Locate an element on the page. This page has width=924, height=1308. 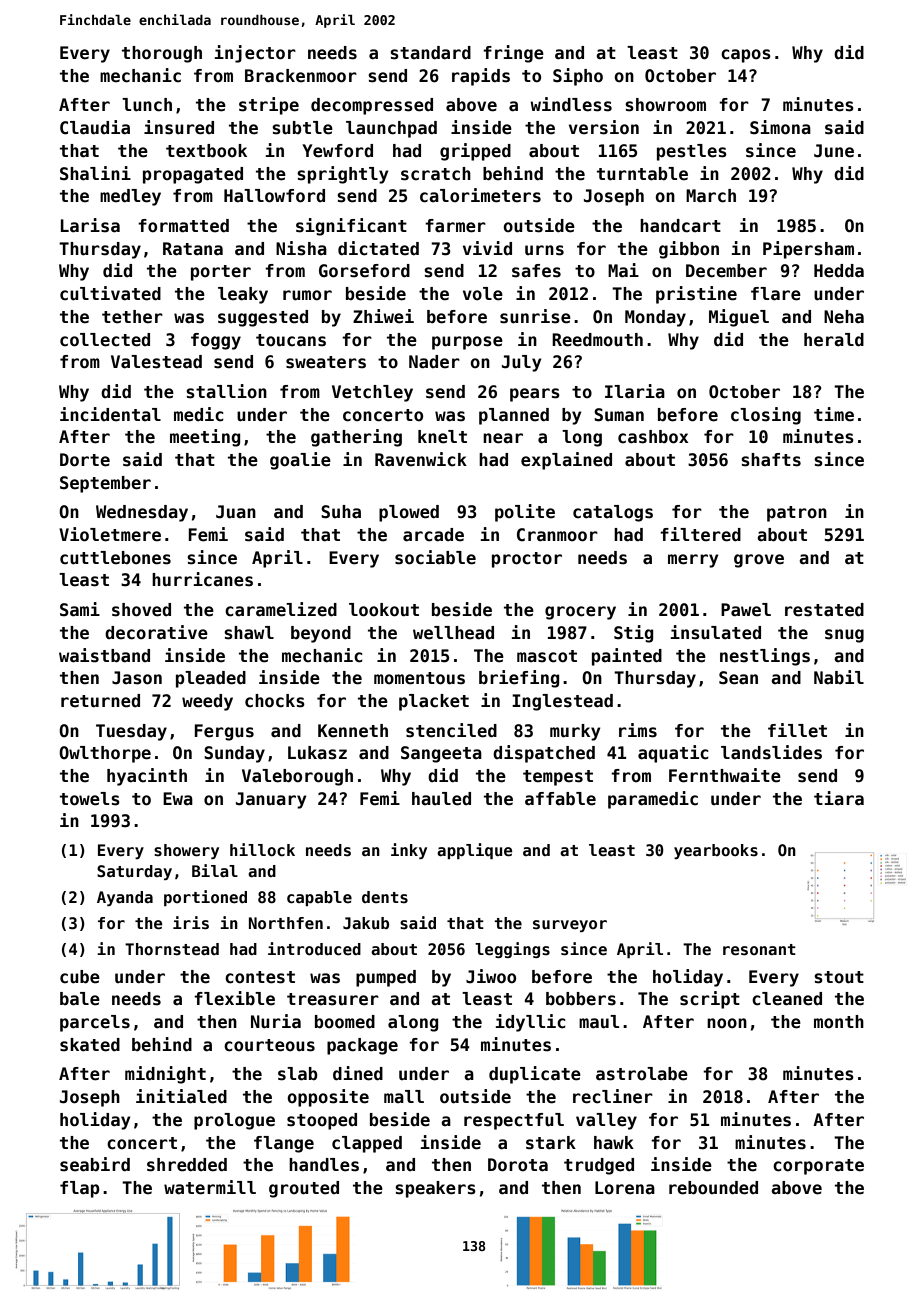
turntable is located at coordinates (642, 174).
